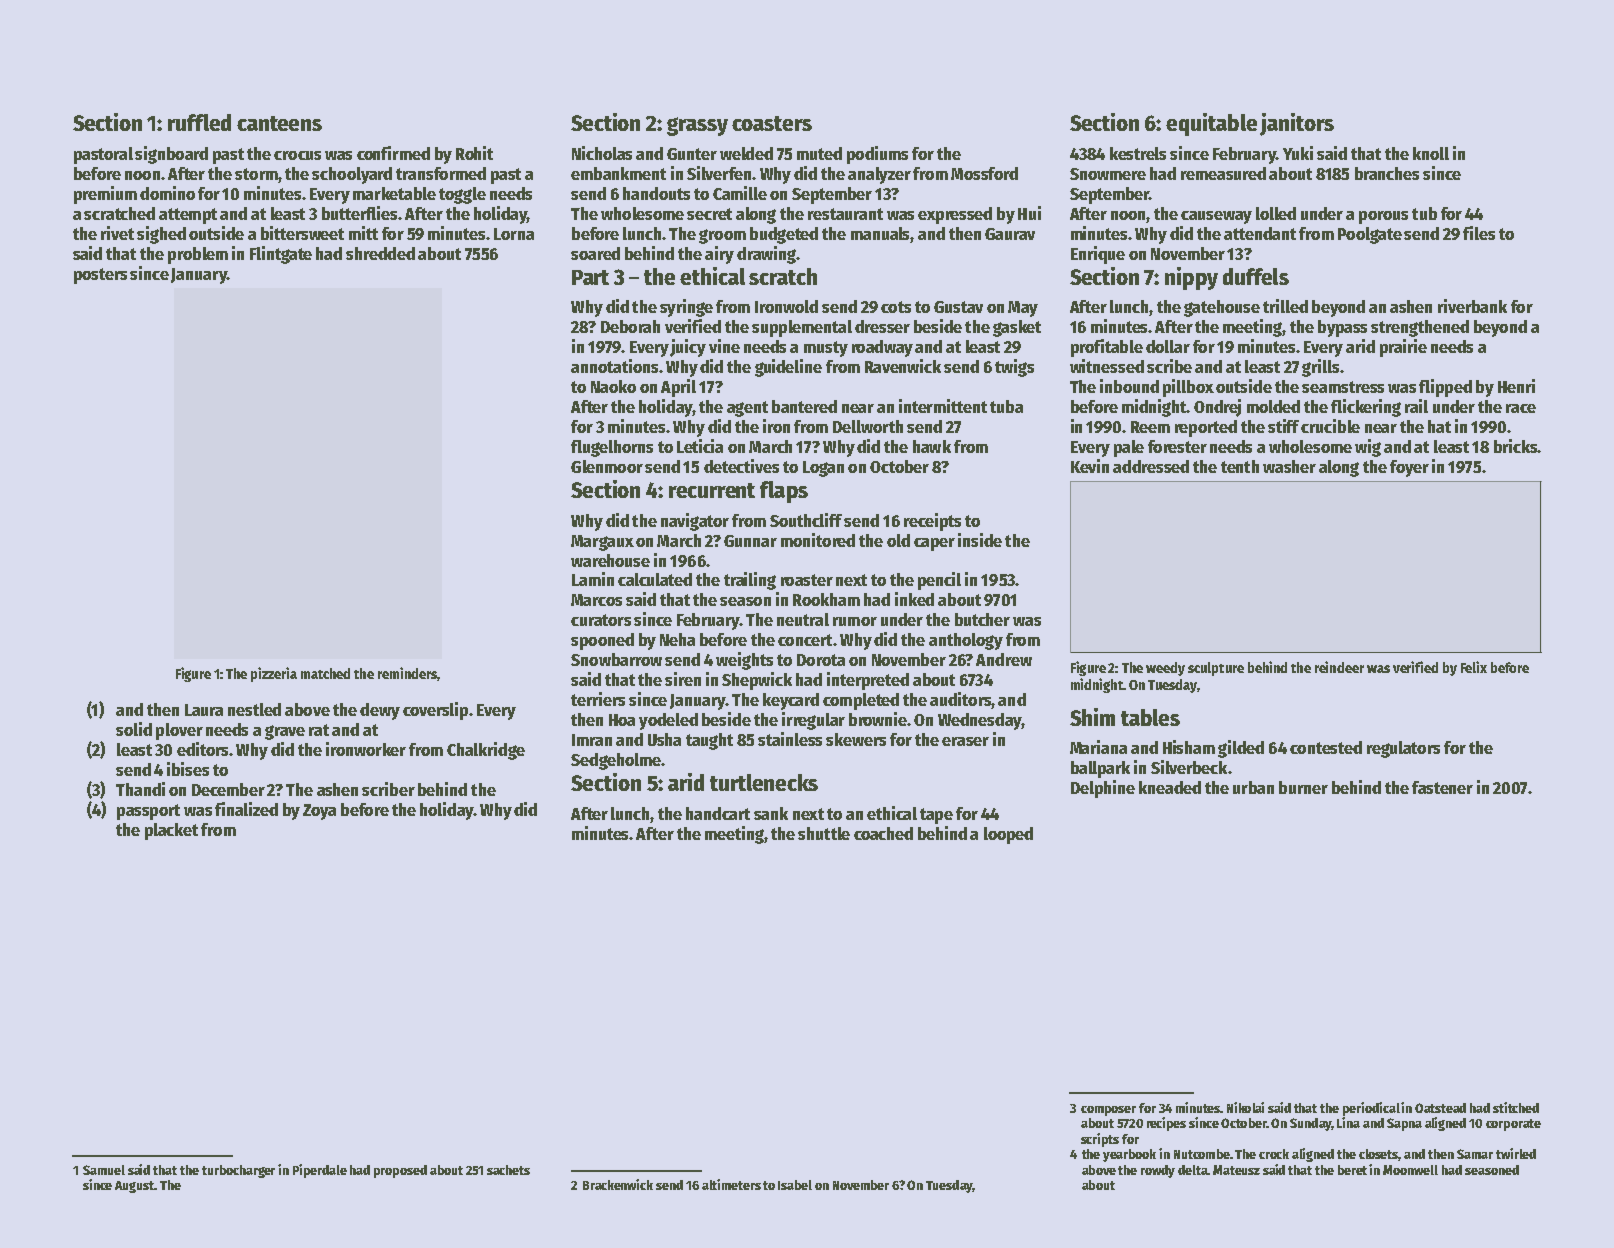 This image has width=1614, height=1248. Describe the element at coordinates (1138, 153) in the image. I see `kestrels` at that location.
